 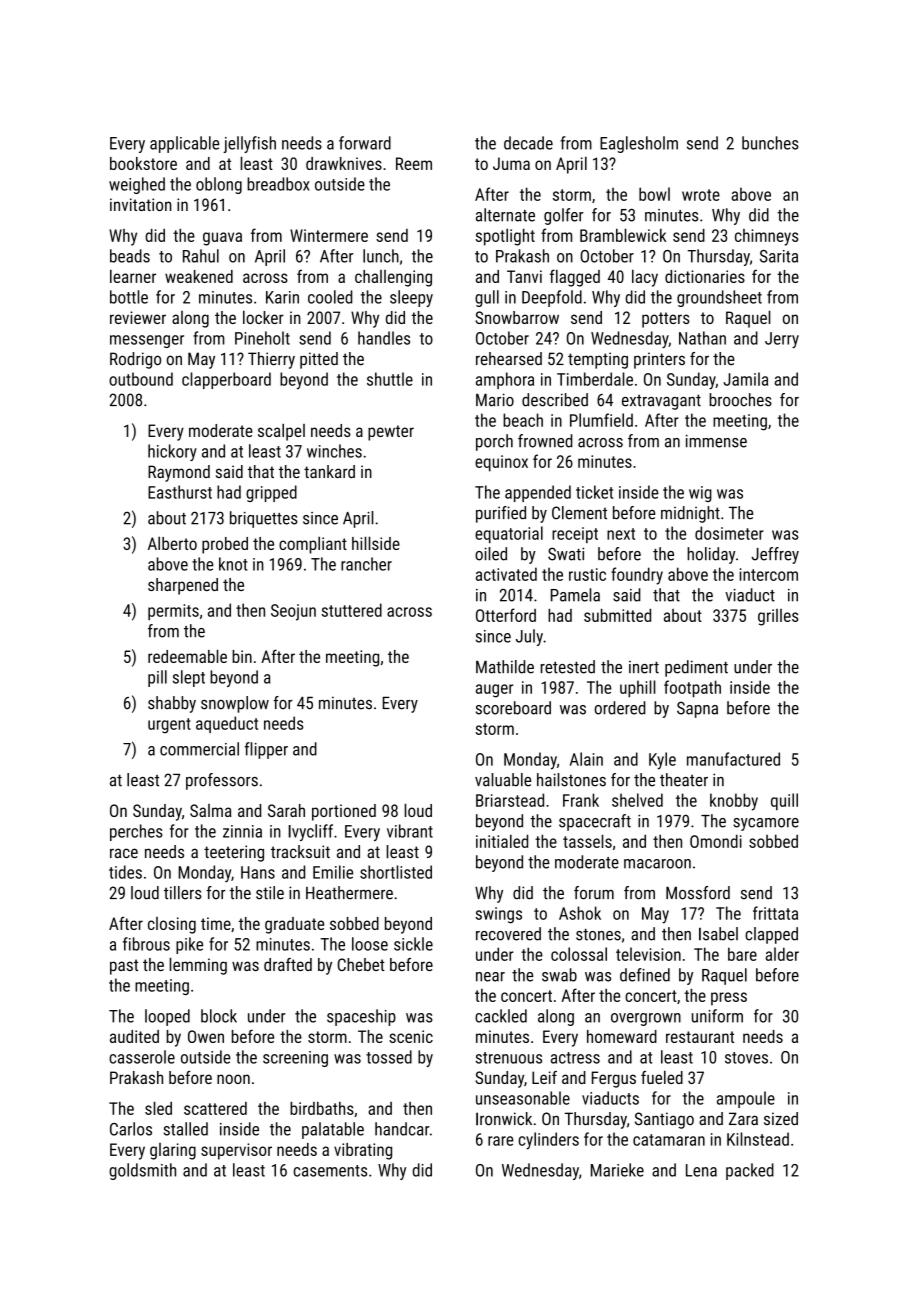 What do you see at coordinates (564, 216) in the screenshot?
I see `golfer` at bounding box center [564, 216].
